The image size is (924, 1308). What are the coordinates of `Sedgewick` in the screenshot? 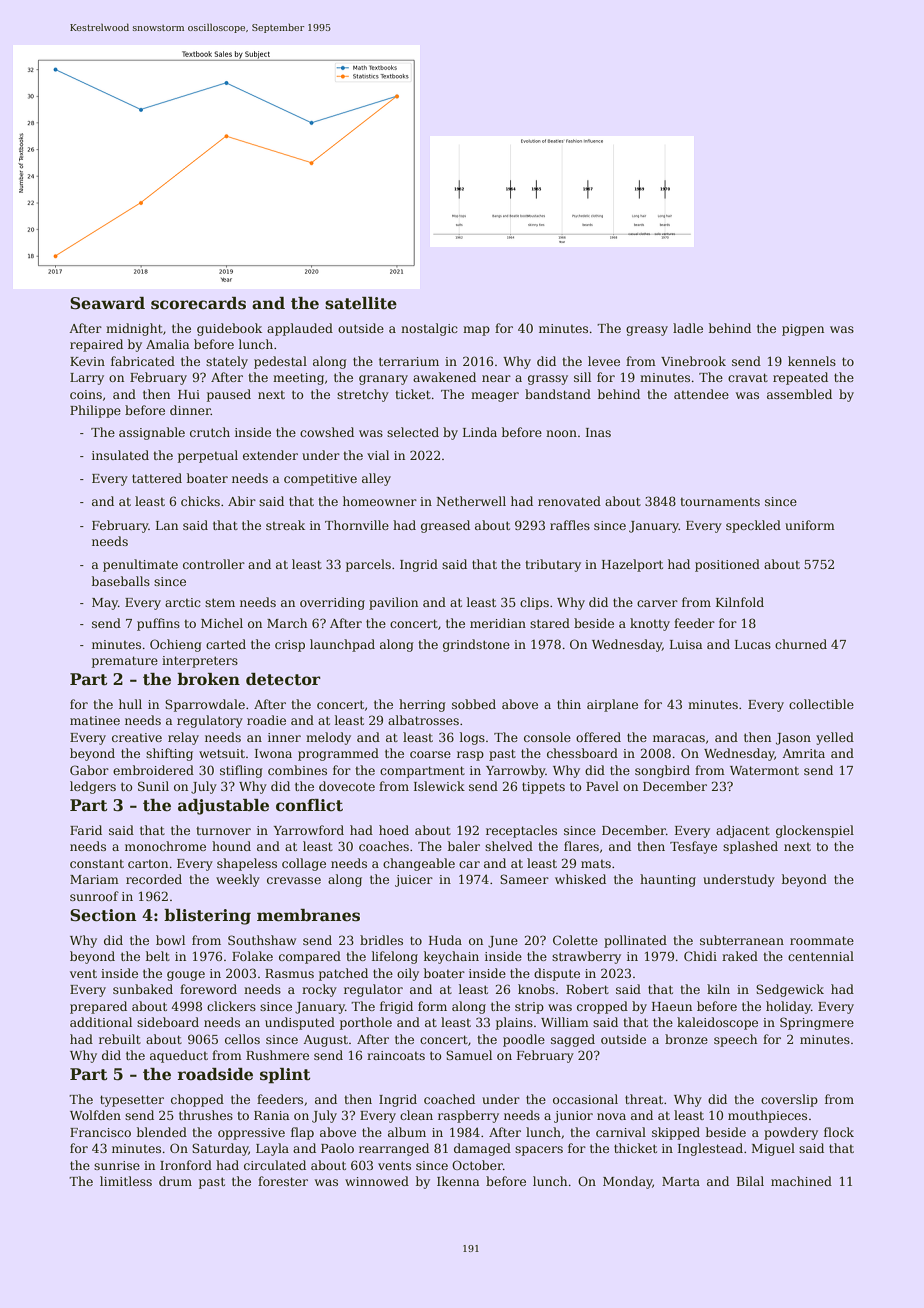 It's located at (790, 990).
